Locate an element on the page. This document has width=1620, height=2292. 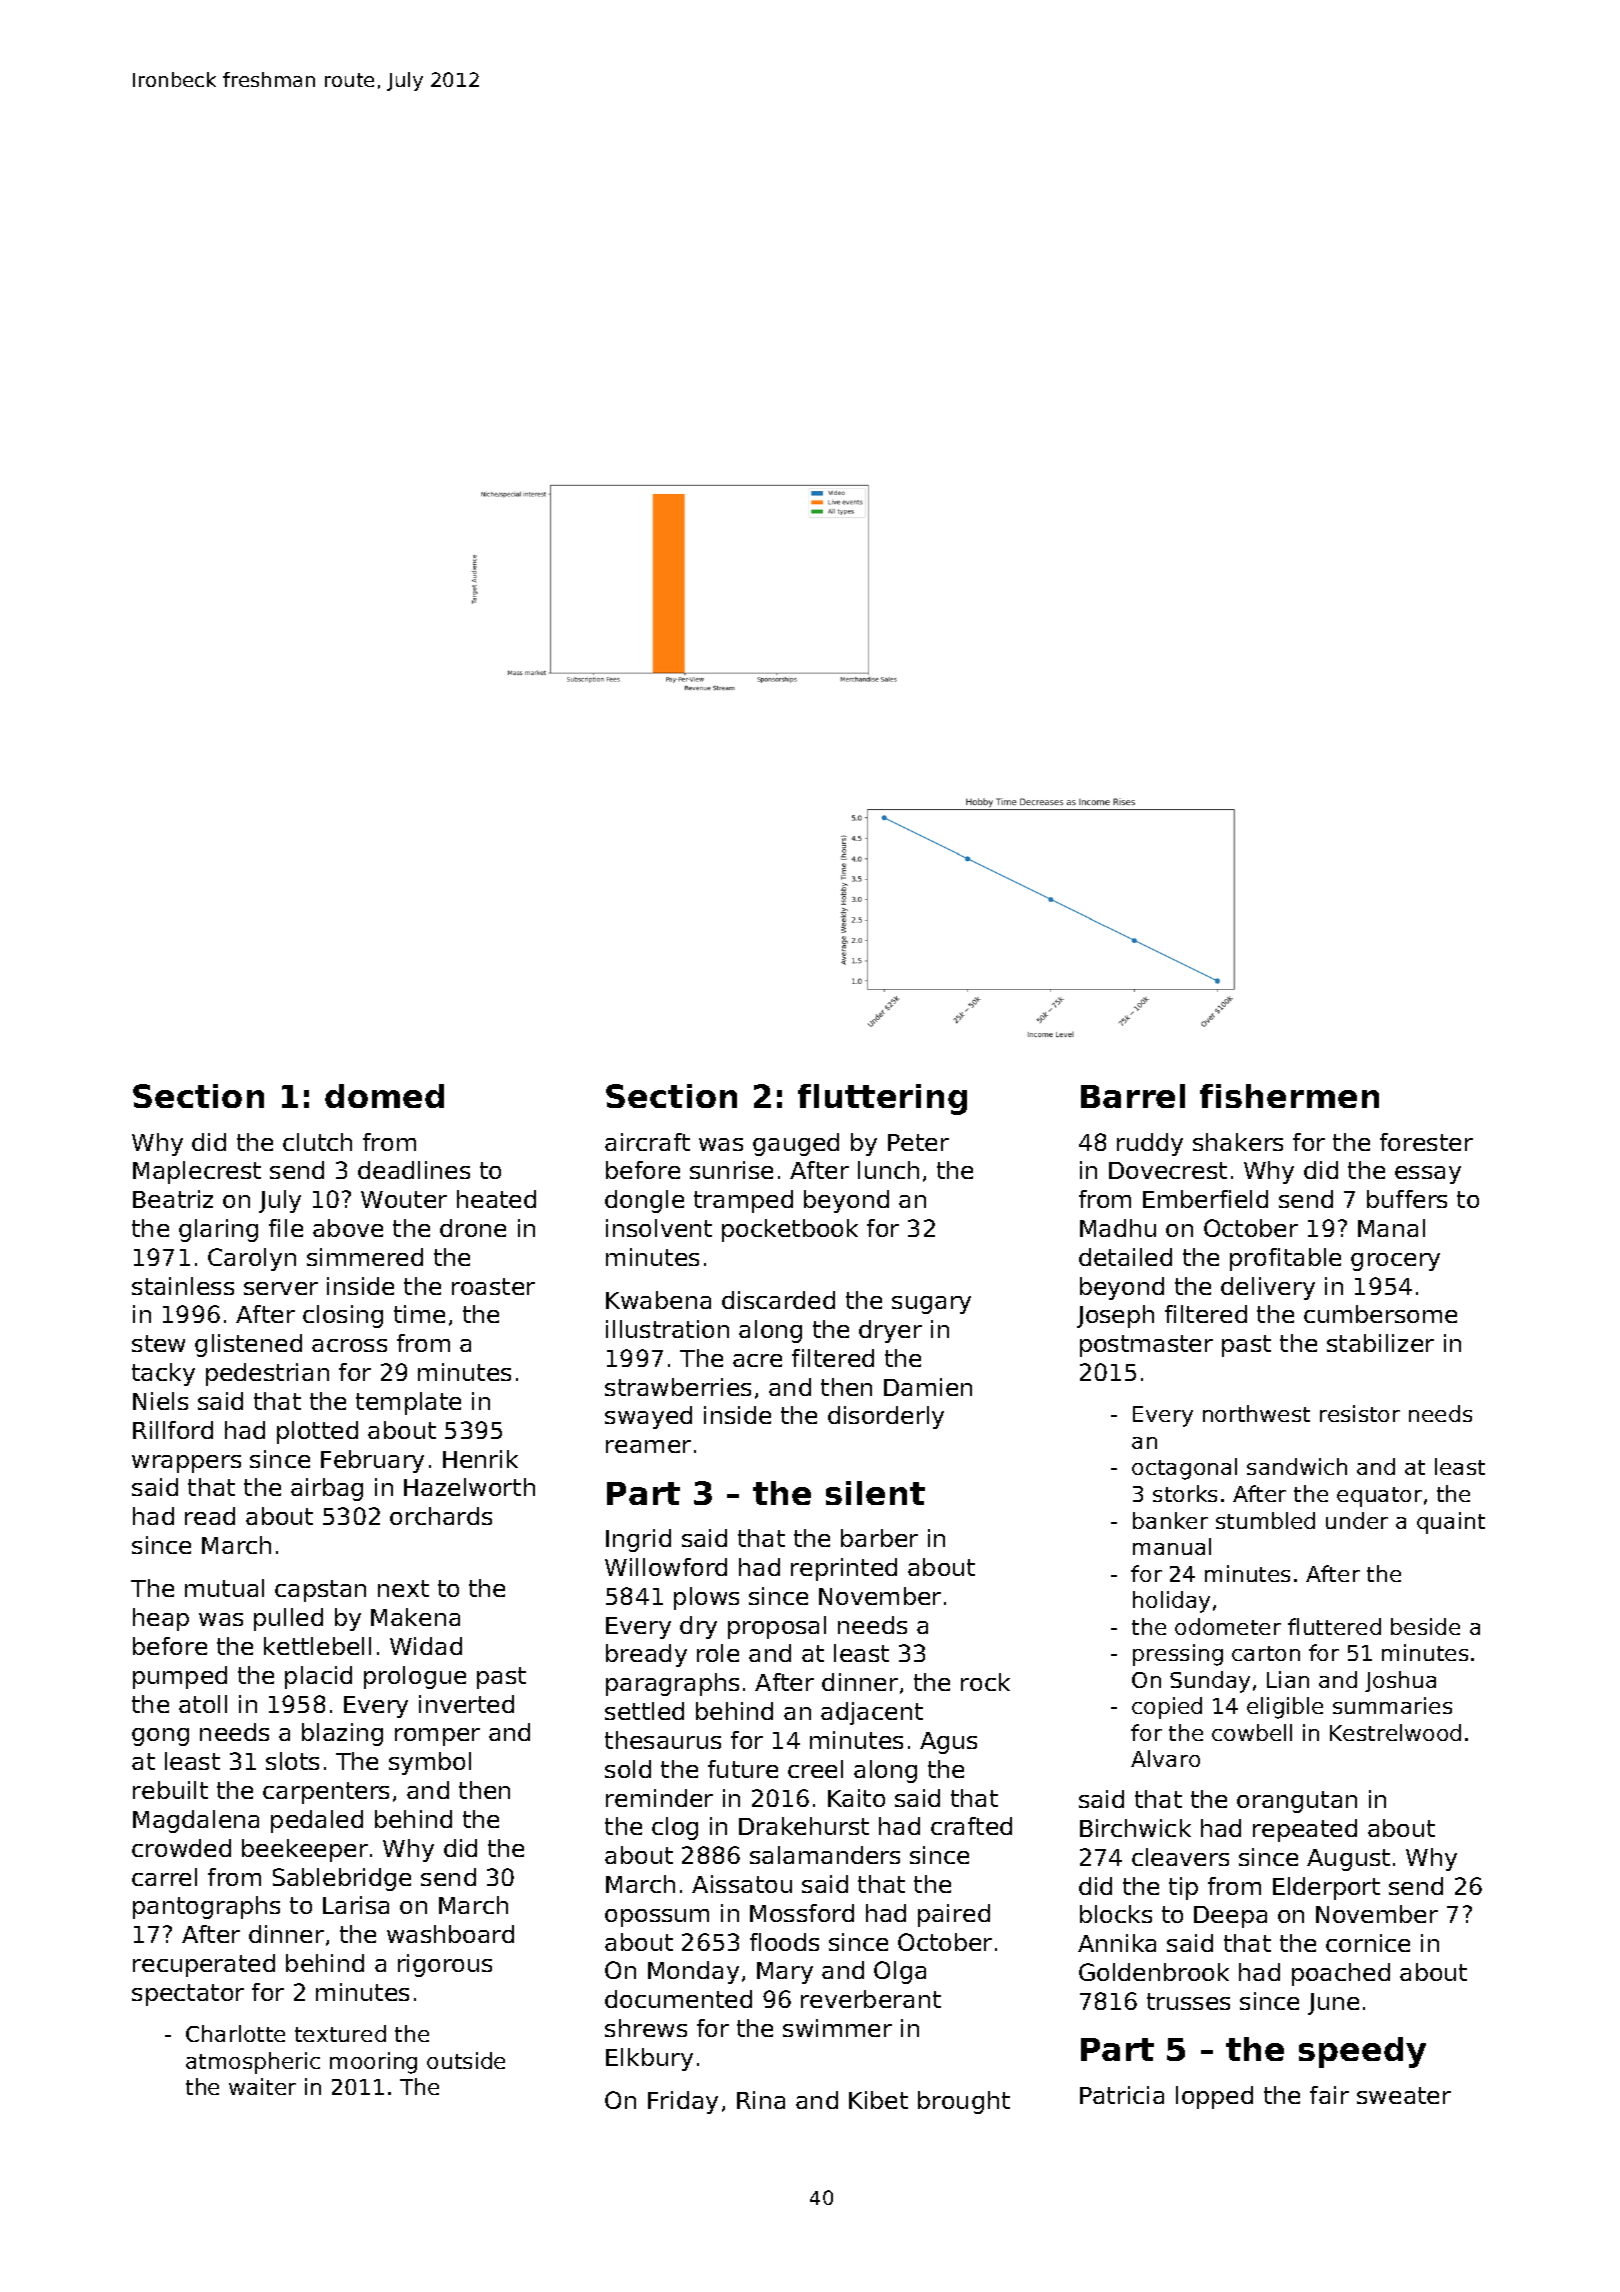
Kestrelwood is located at coordinates (1395, 1732).
